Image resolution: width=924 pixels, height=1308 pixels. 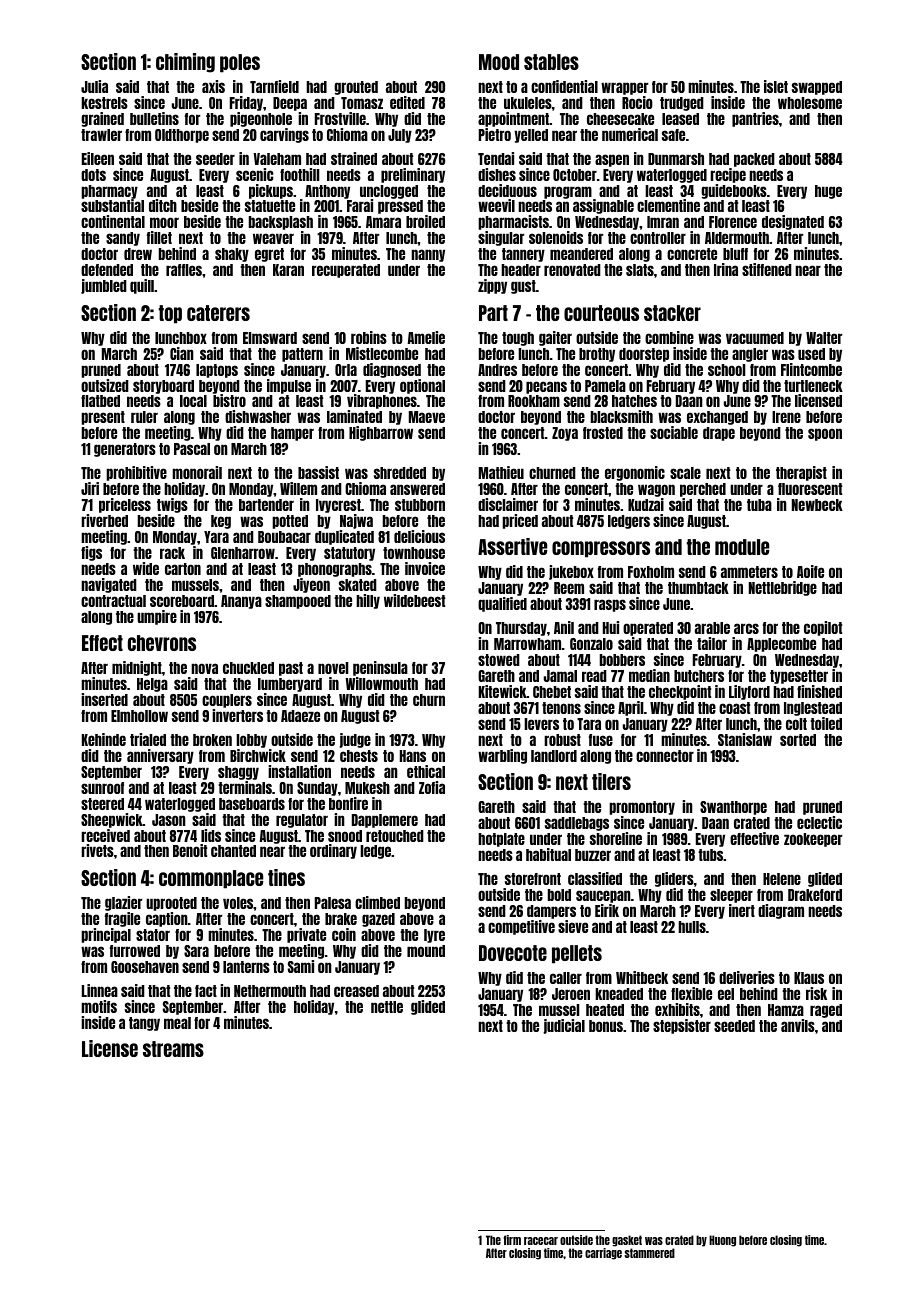 What do you see at coordinates (682, 104) in the screenshot?
I see `trudged` at bounding box center [682, 104].
